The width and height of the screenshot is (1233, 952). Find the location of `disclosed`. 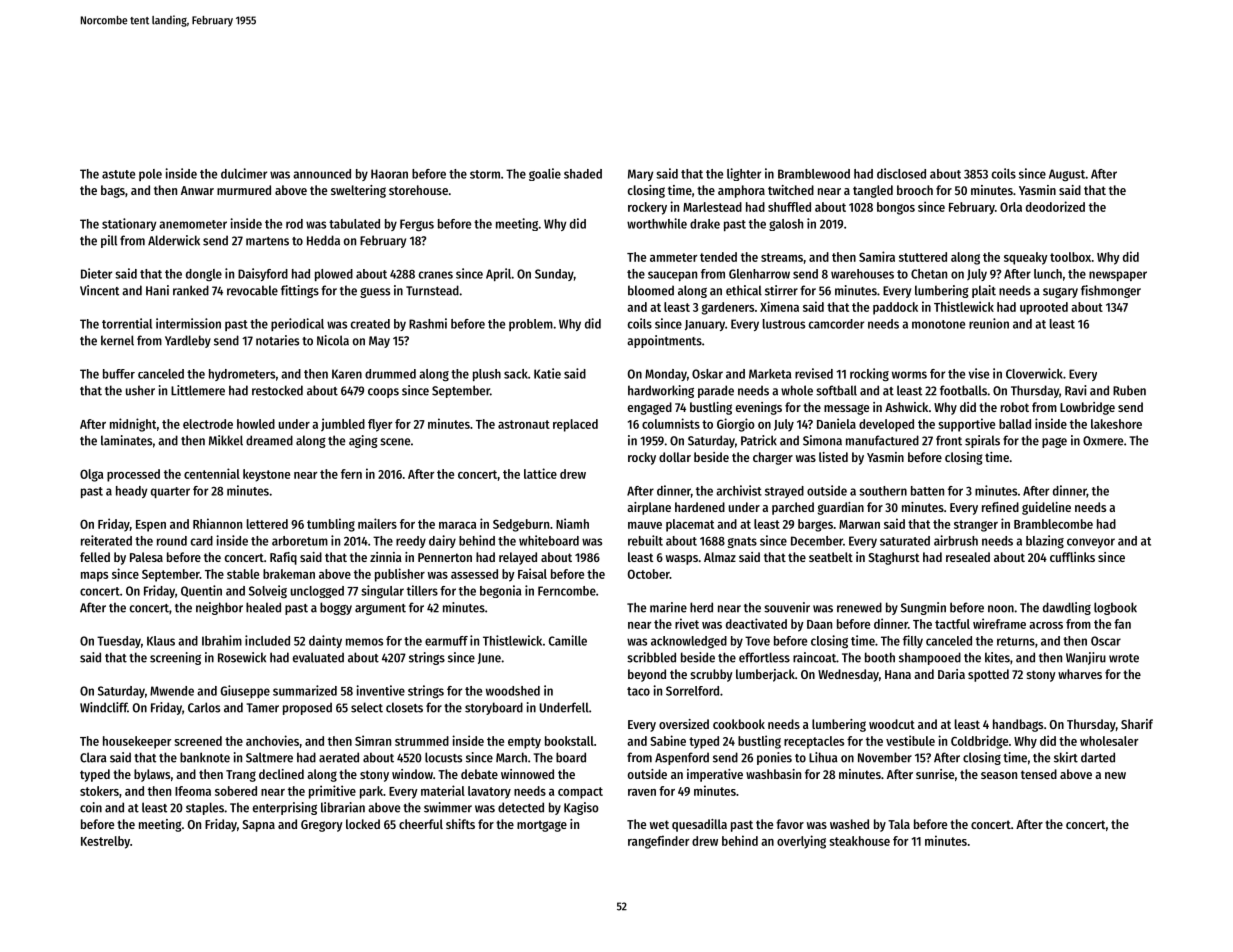

disclosed is located at coordinates (901, 173).
